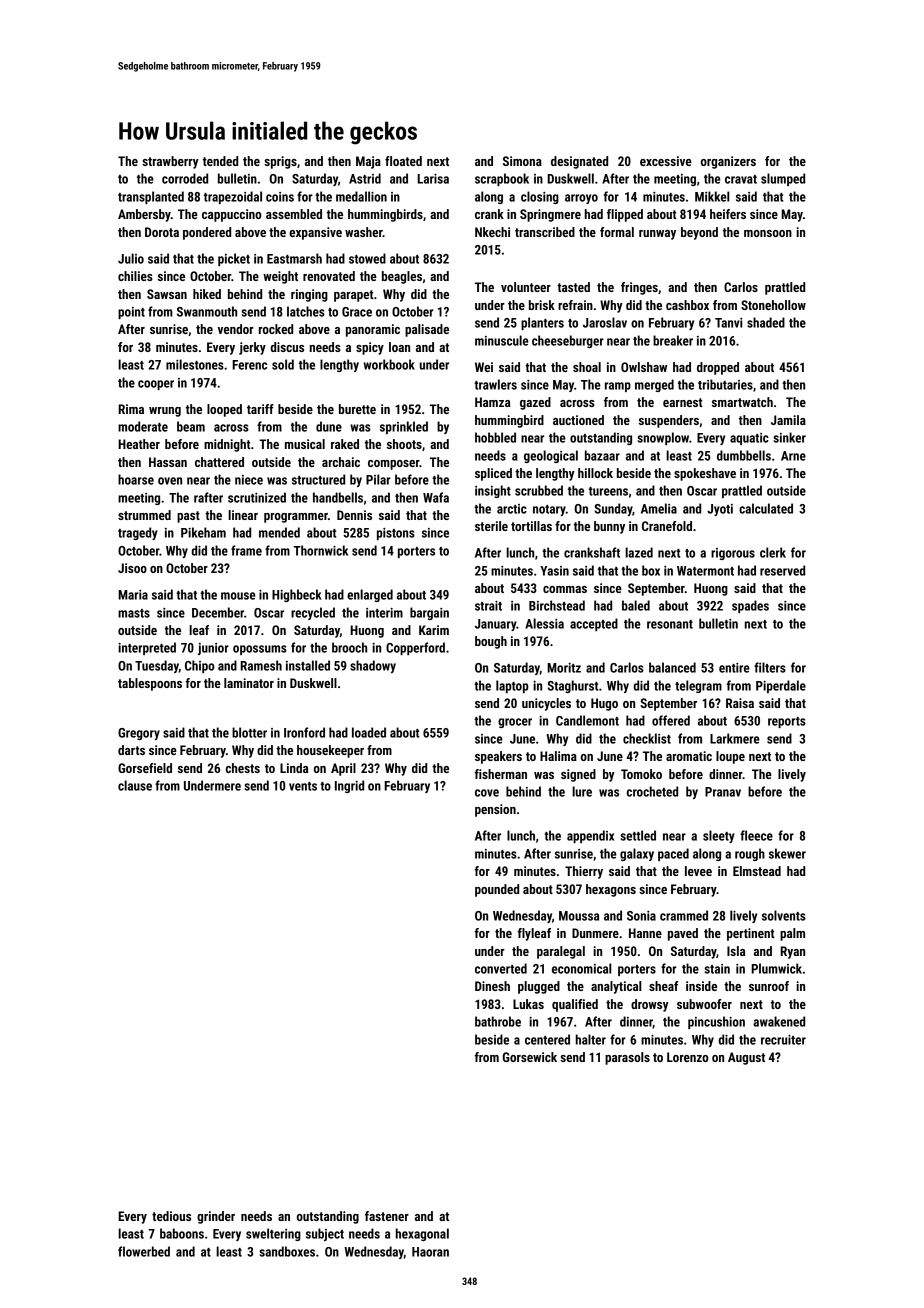 The image size is (924, 1308). What do you see at coordinates (498, 1021) in the image?
I see `bathrobe` at bounding box center [498, 1021].
